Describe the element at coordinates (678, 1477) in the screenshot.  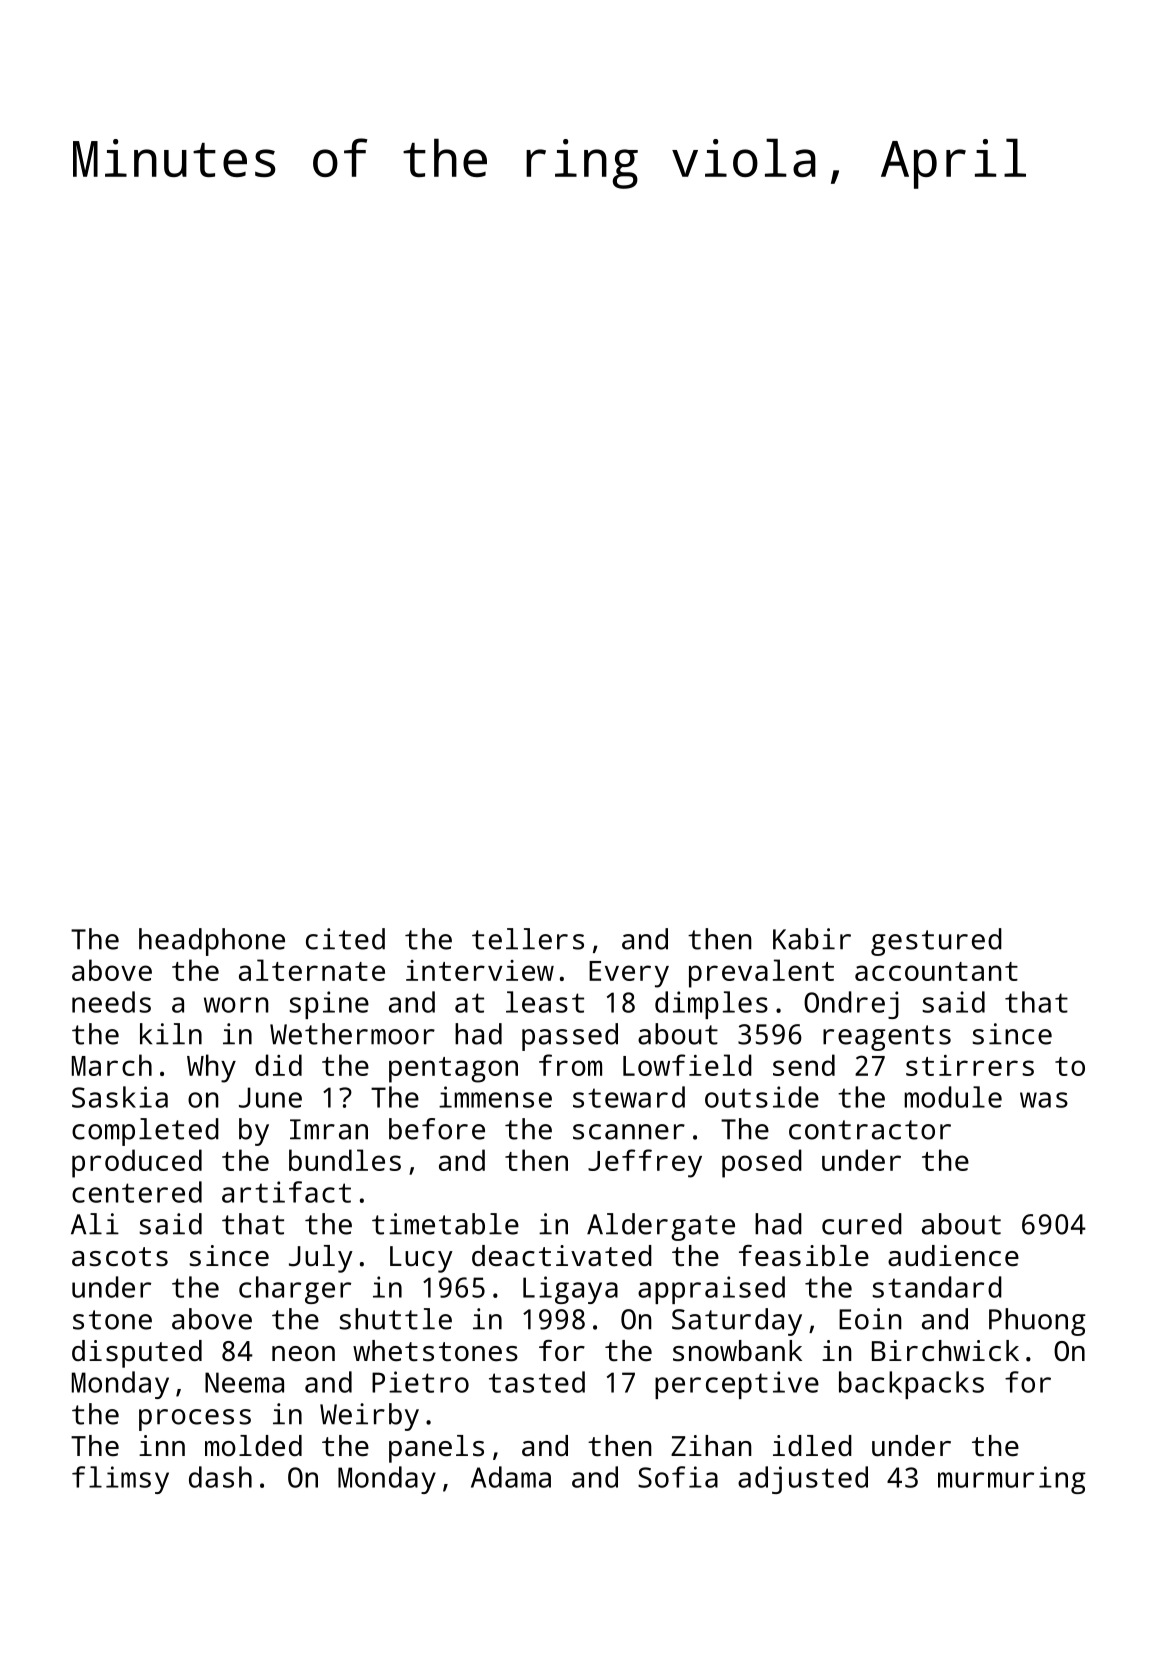
I see `Sofia` at that location.
